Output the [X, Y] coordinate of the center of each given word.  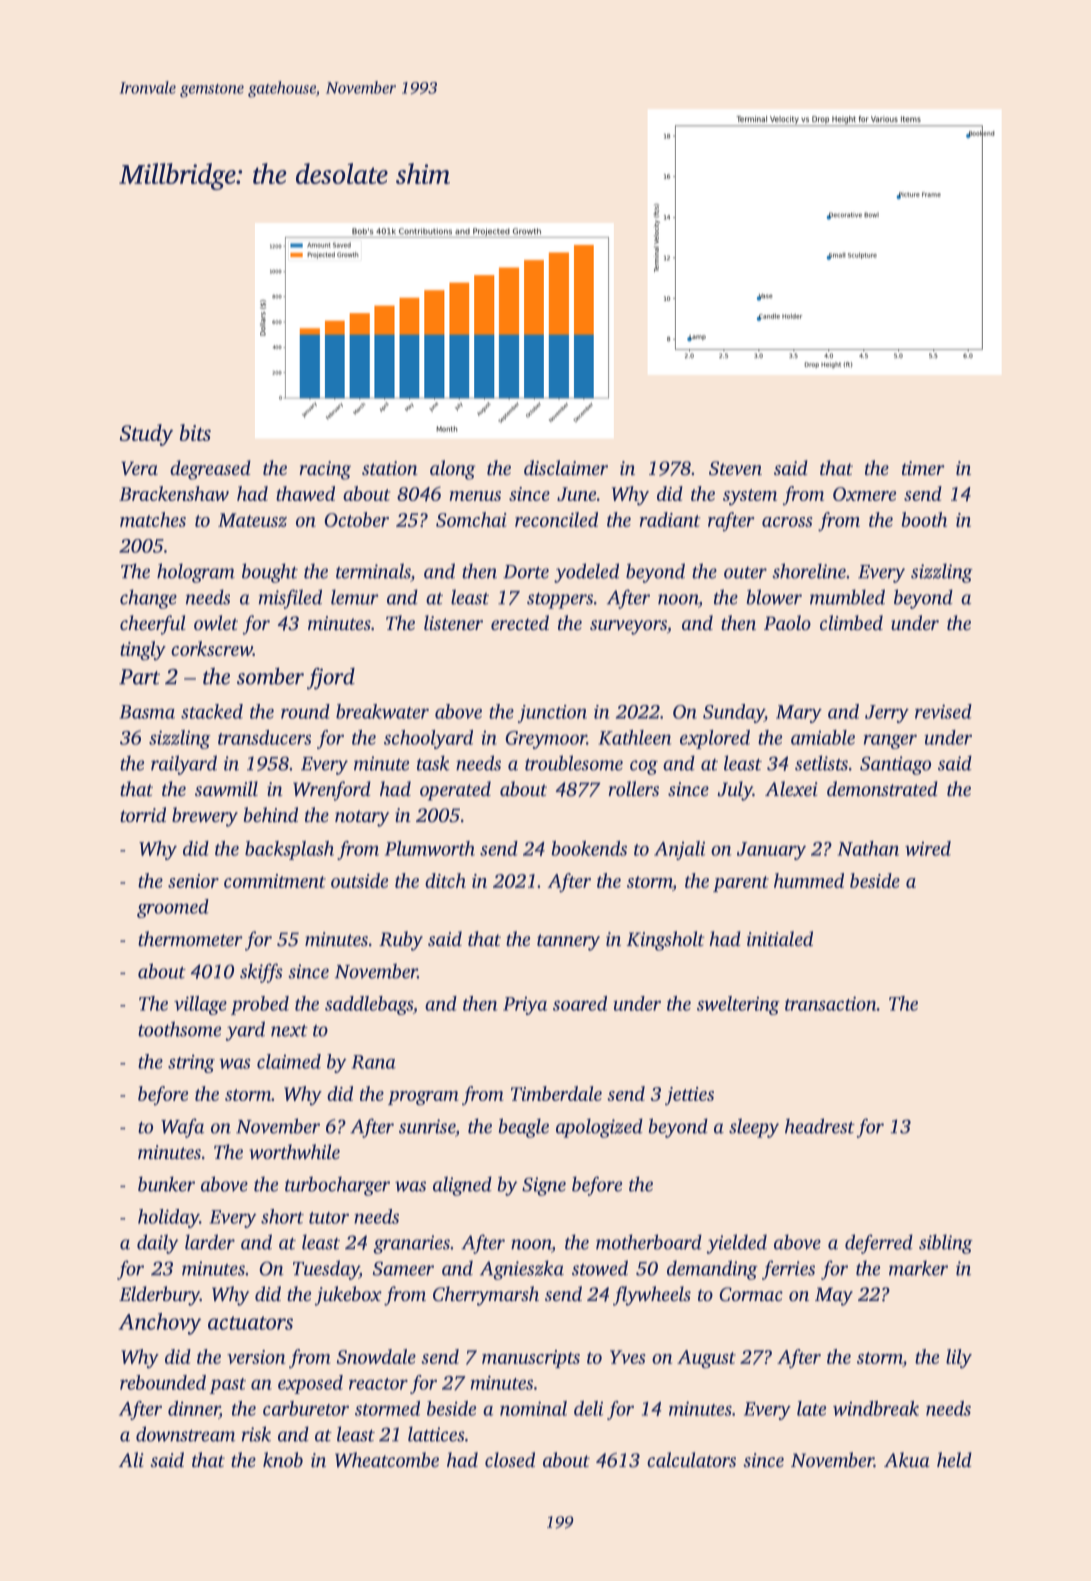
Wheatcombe [387, 1460]
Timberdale [556, 1093]
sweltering [738, 1005]
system [750, 497]
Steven [735, 468]
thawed [305, 493]
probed [260, 1005]
